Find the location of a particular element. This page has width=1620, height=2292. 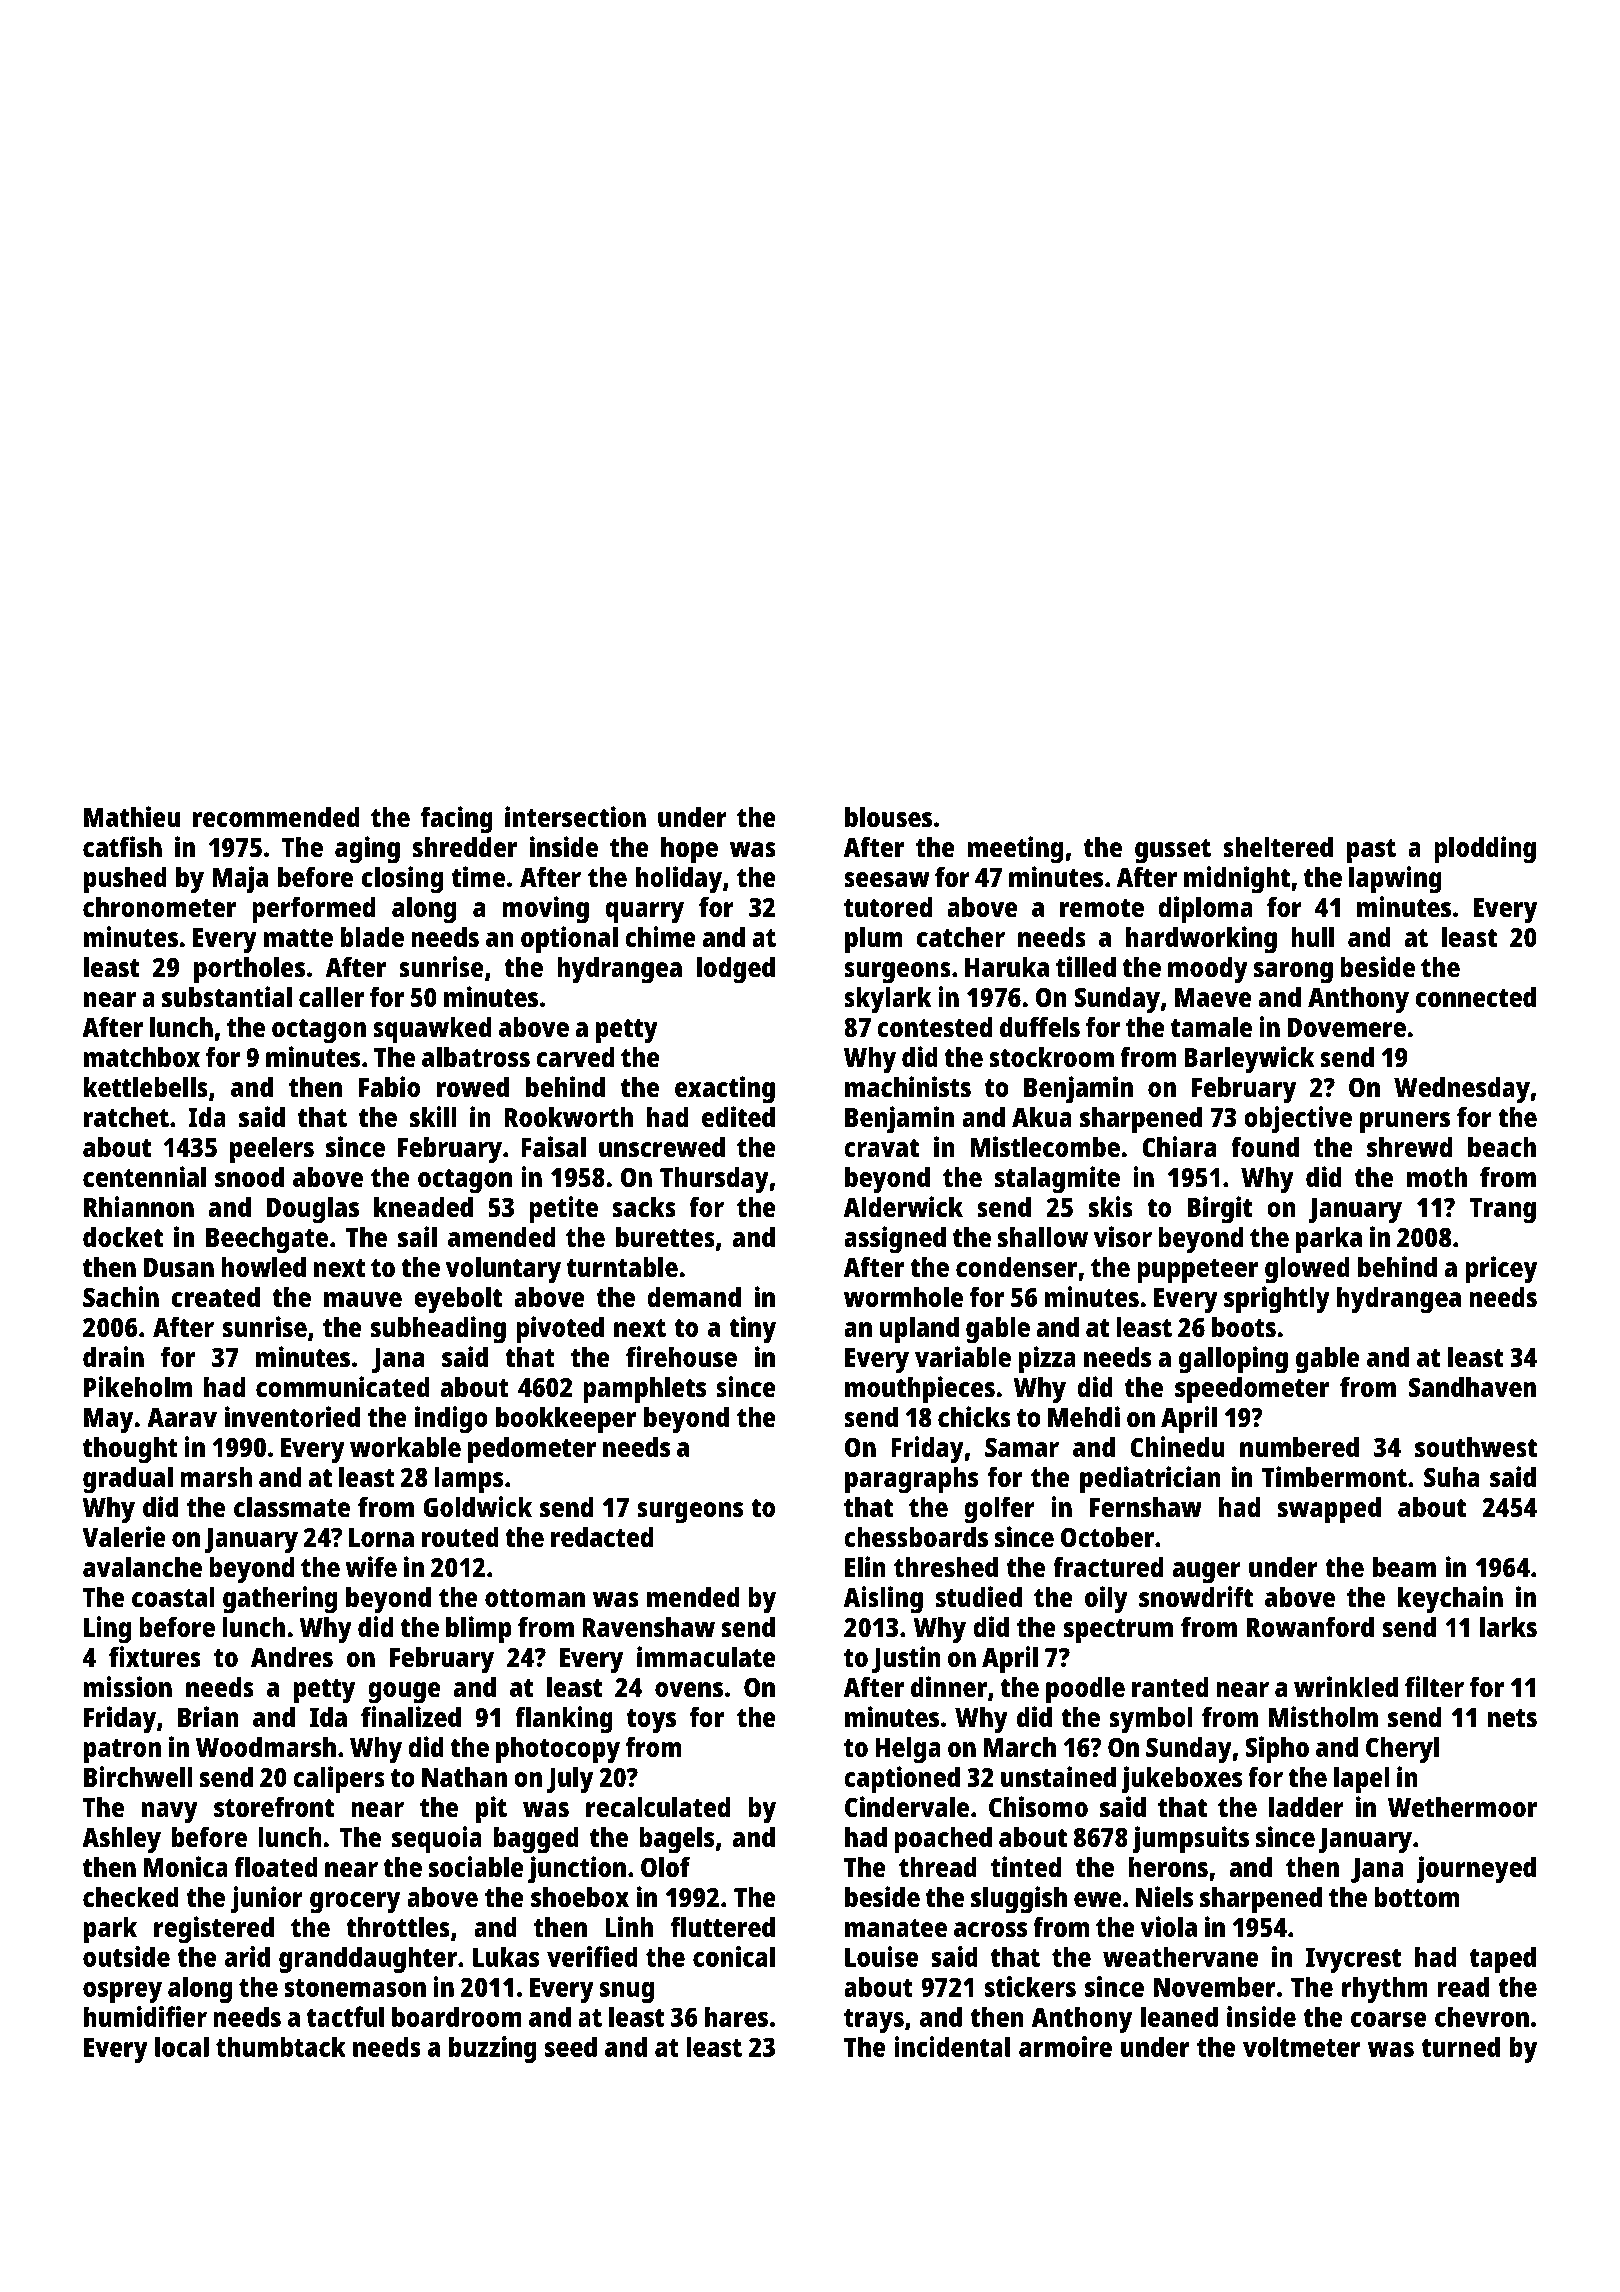

Ravenshaw is located at coordinates (648, 1627).
